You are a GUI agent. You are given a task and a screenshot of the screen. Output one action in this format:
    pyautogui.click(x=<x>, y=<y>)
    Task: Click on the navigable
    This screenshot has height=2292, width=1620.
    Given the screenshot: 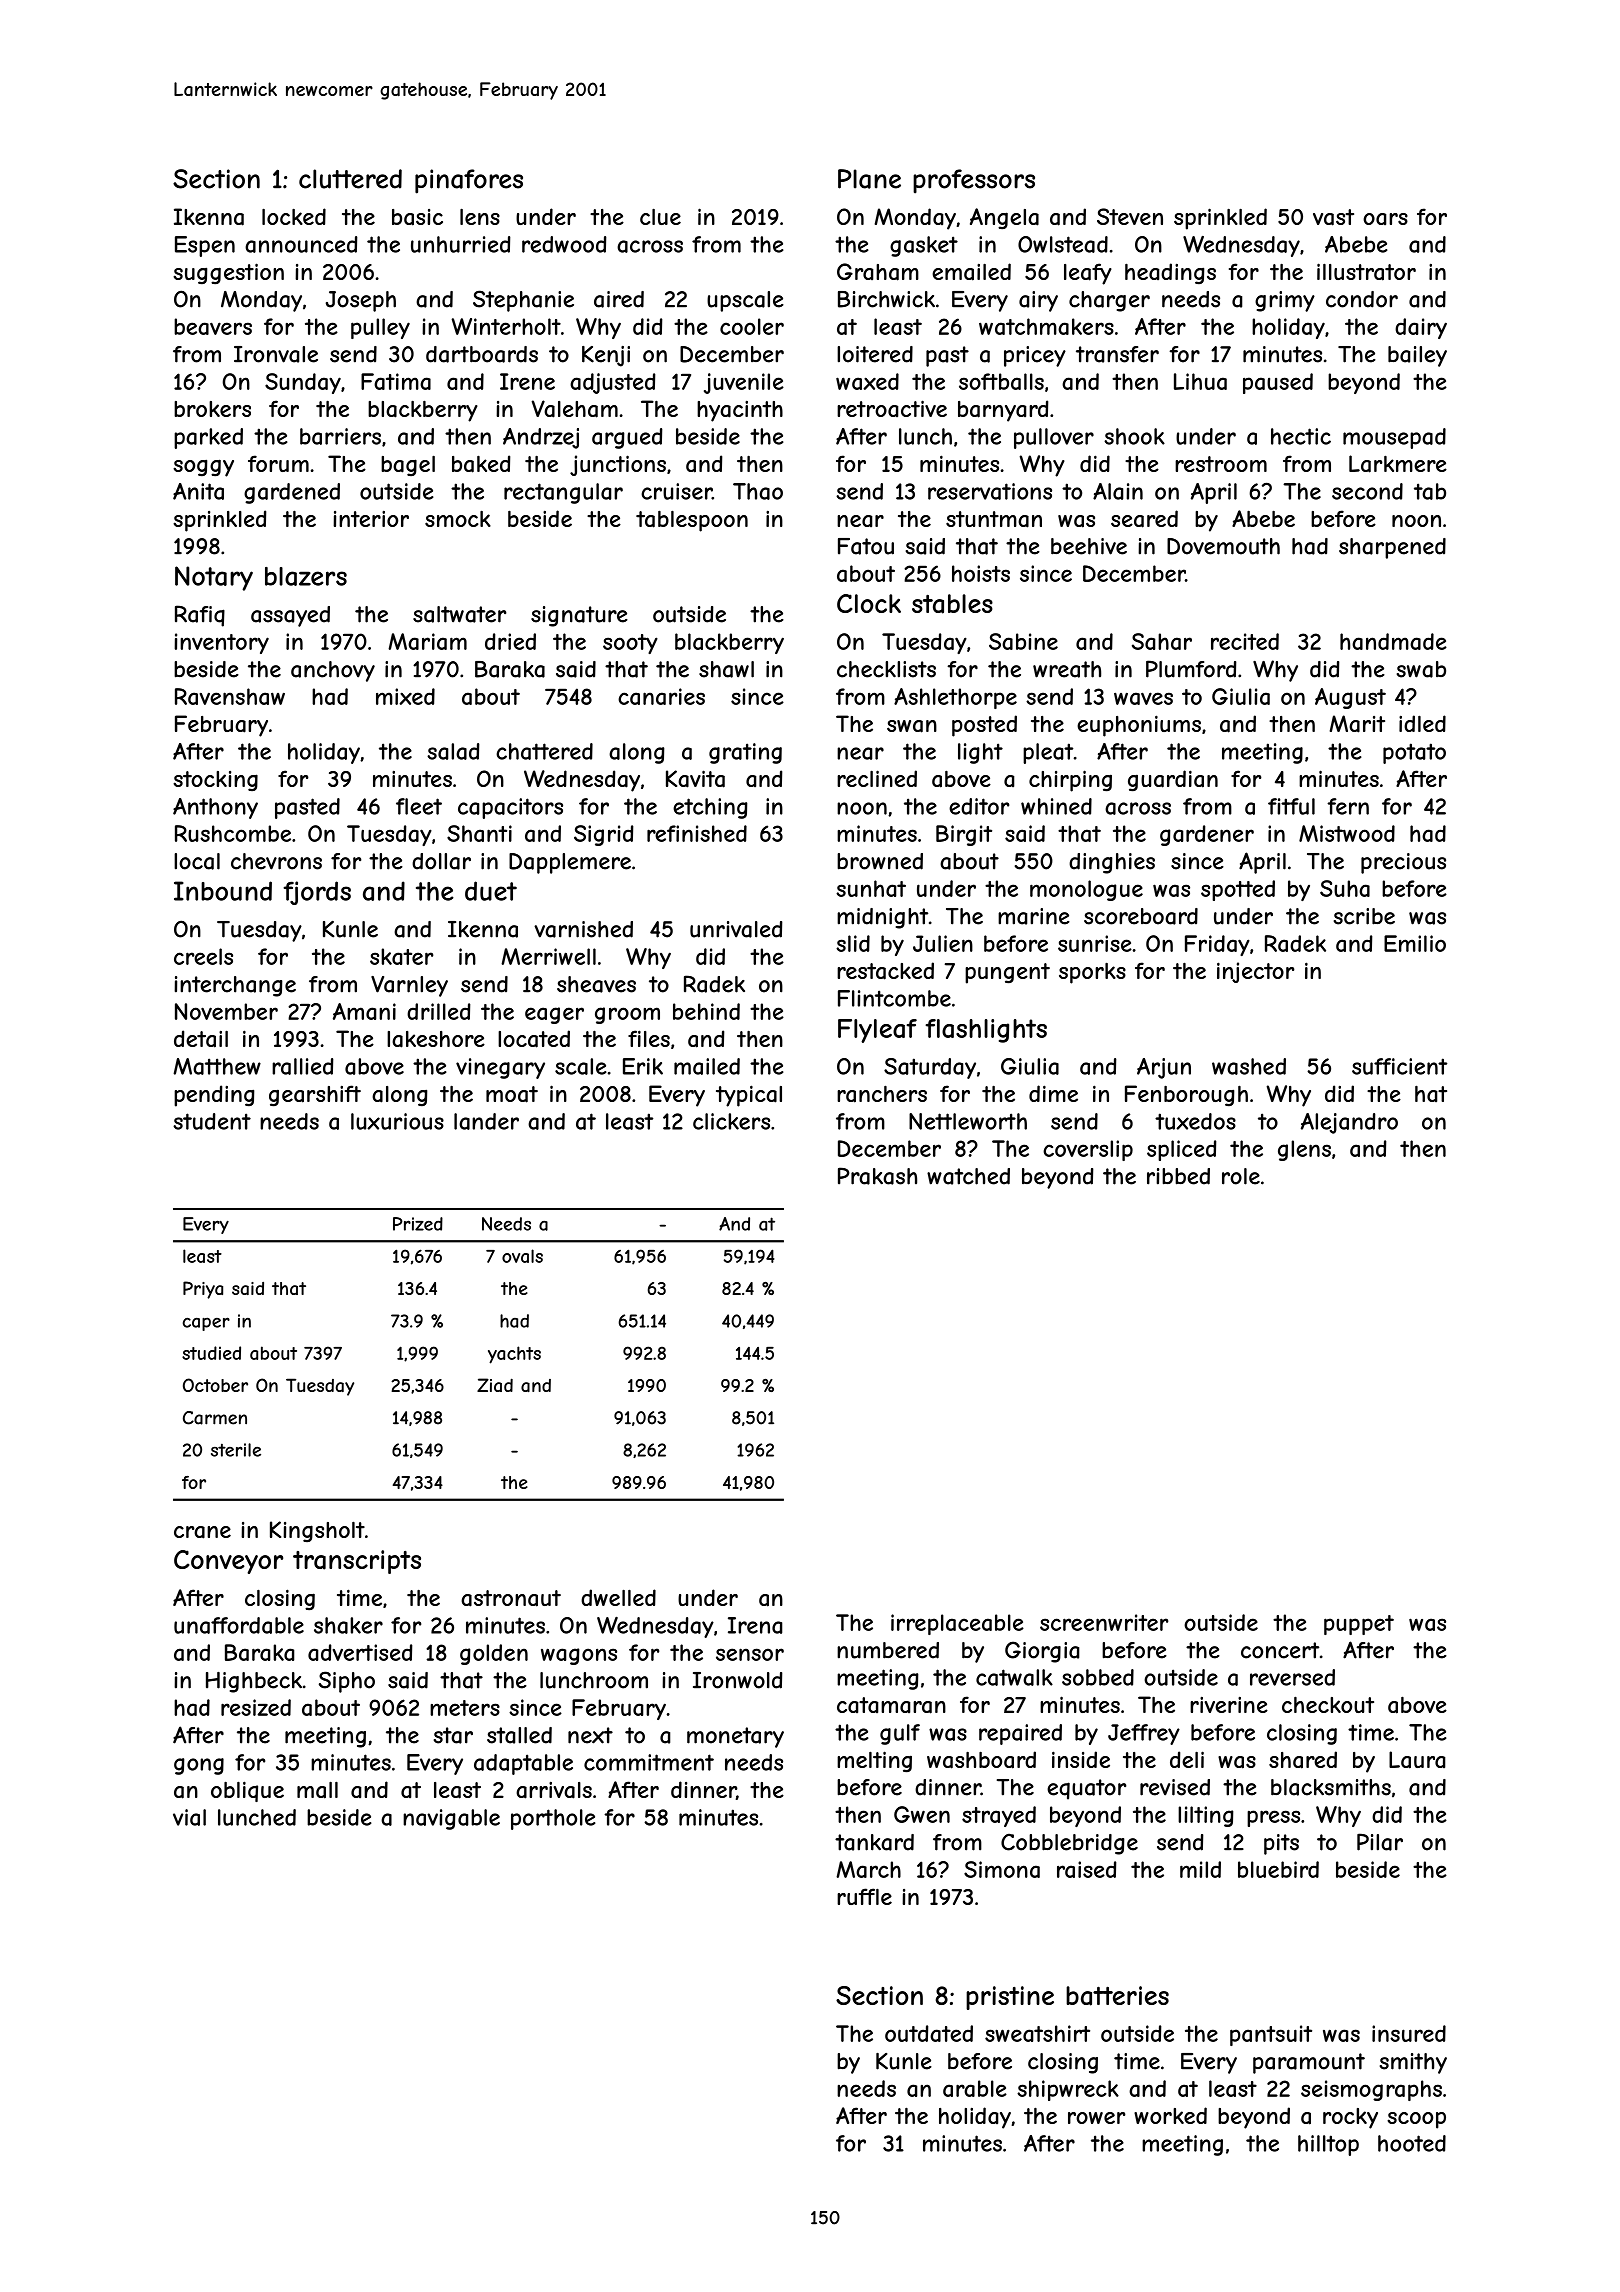 What is the action you would take?
    pyautogui.click(x=451, y=1819)
